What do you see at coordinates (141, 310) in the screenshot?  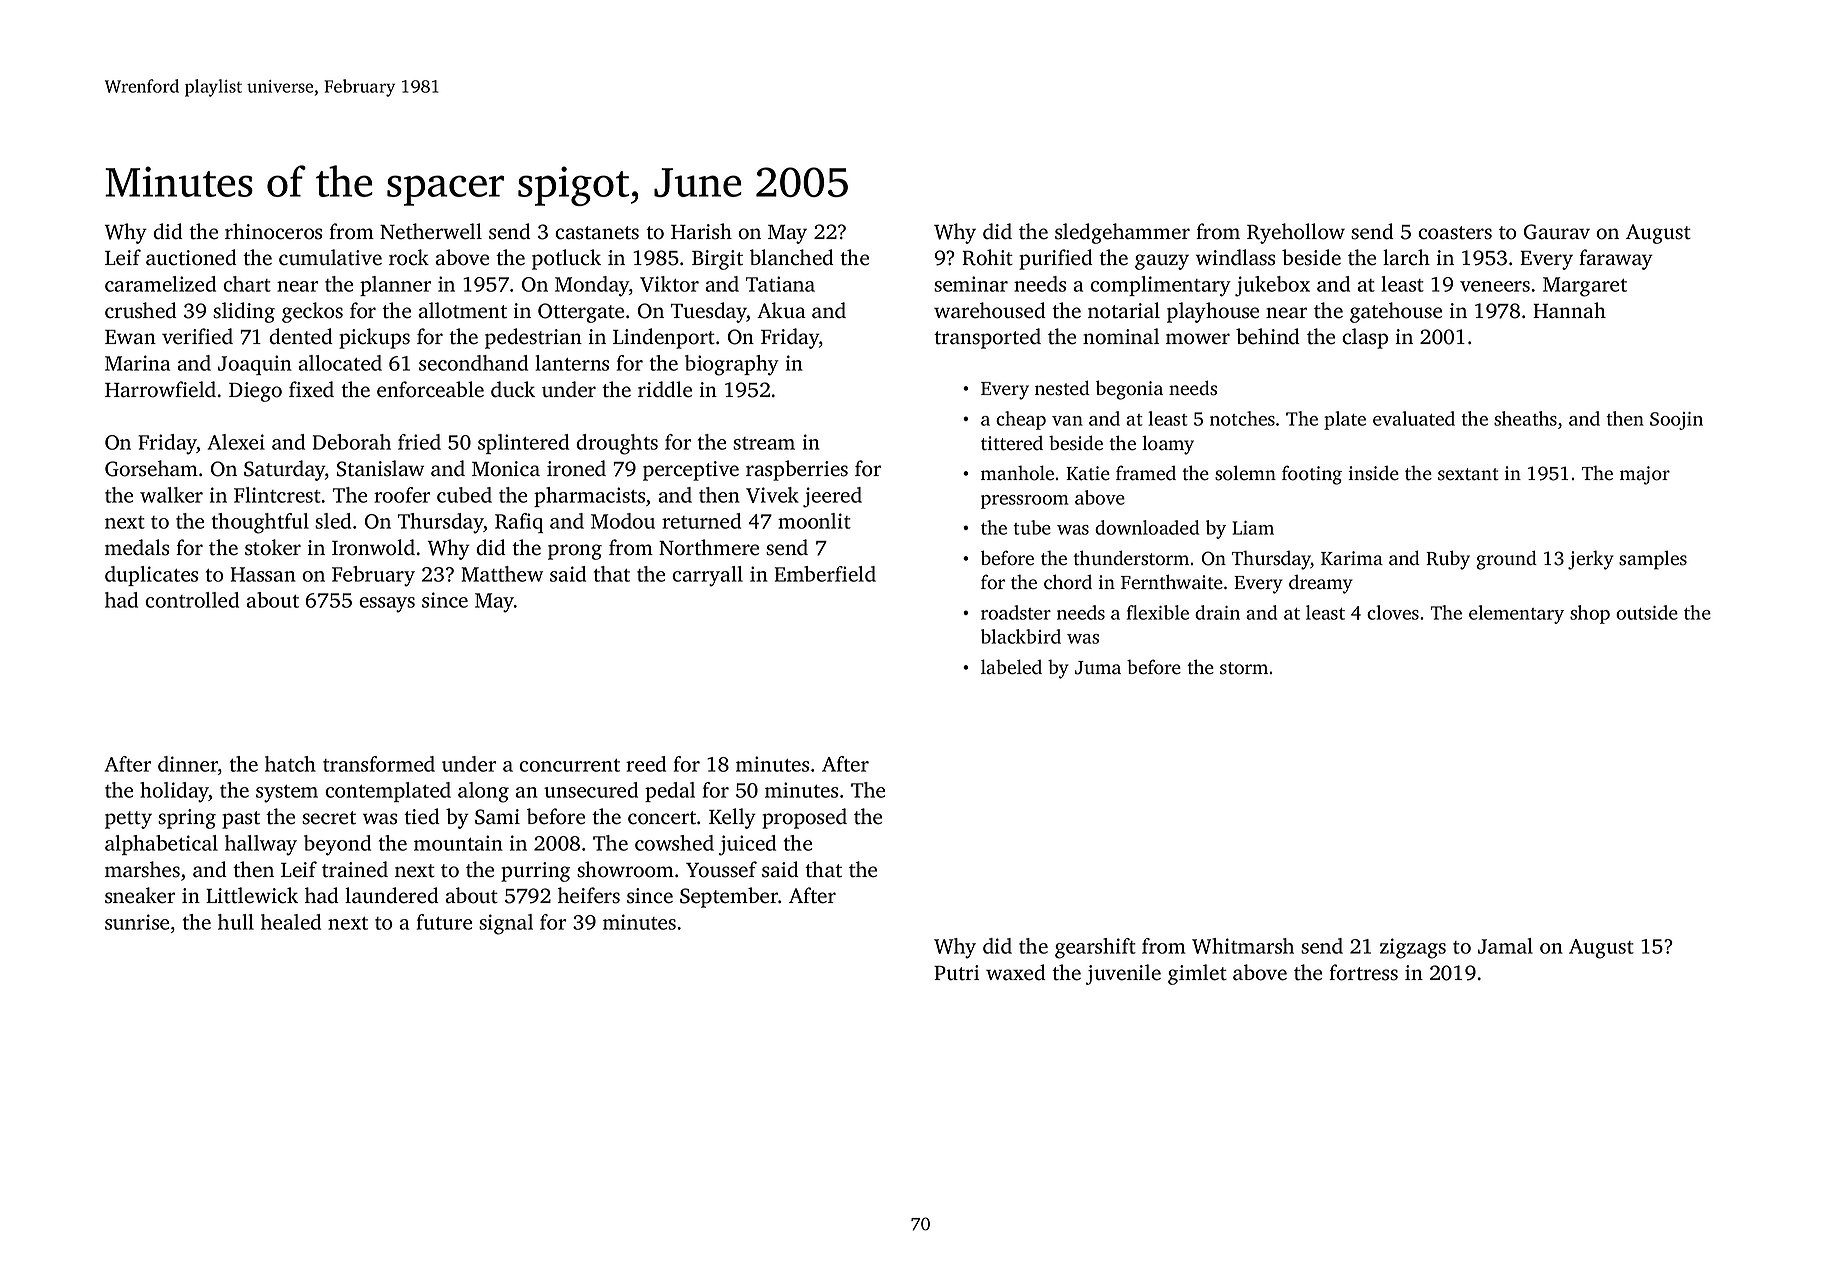 I see `crushed` at bounding box center [141, 310].
